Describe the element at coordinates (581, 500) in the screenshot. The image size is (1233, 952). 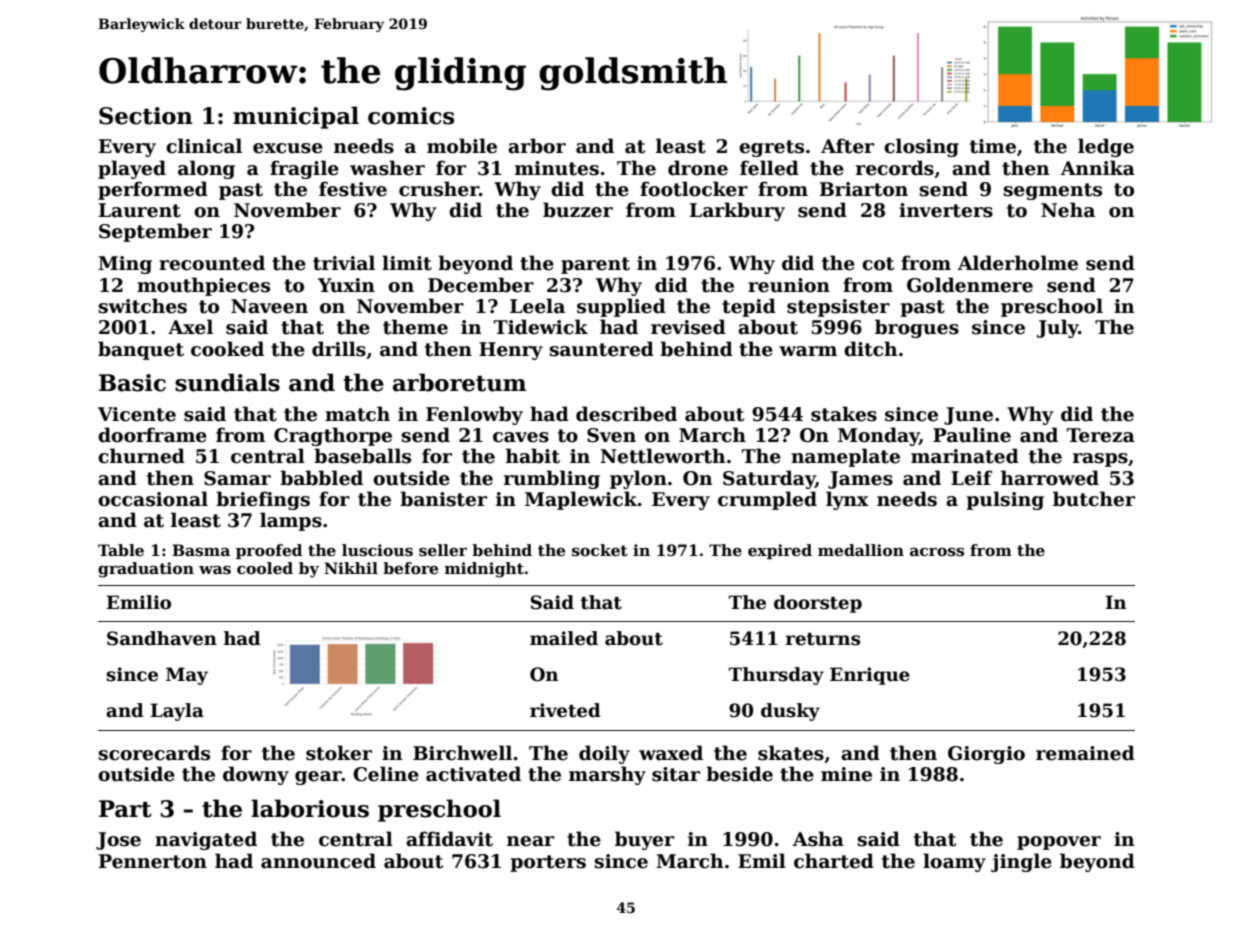
I see `Maplewick` at that location.
